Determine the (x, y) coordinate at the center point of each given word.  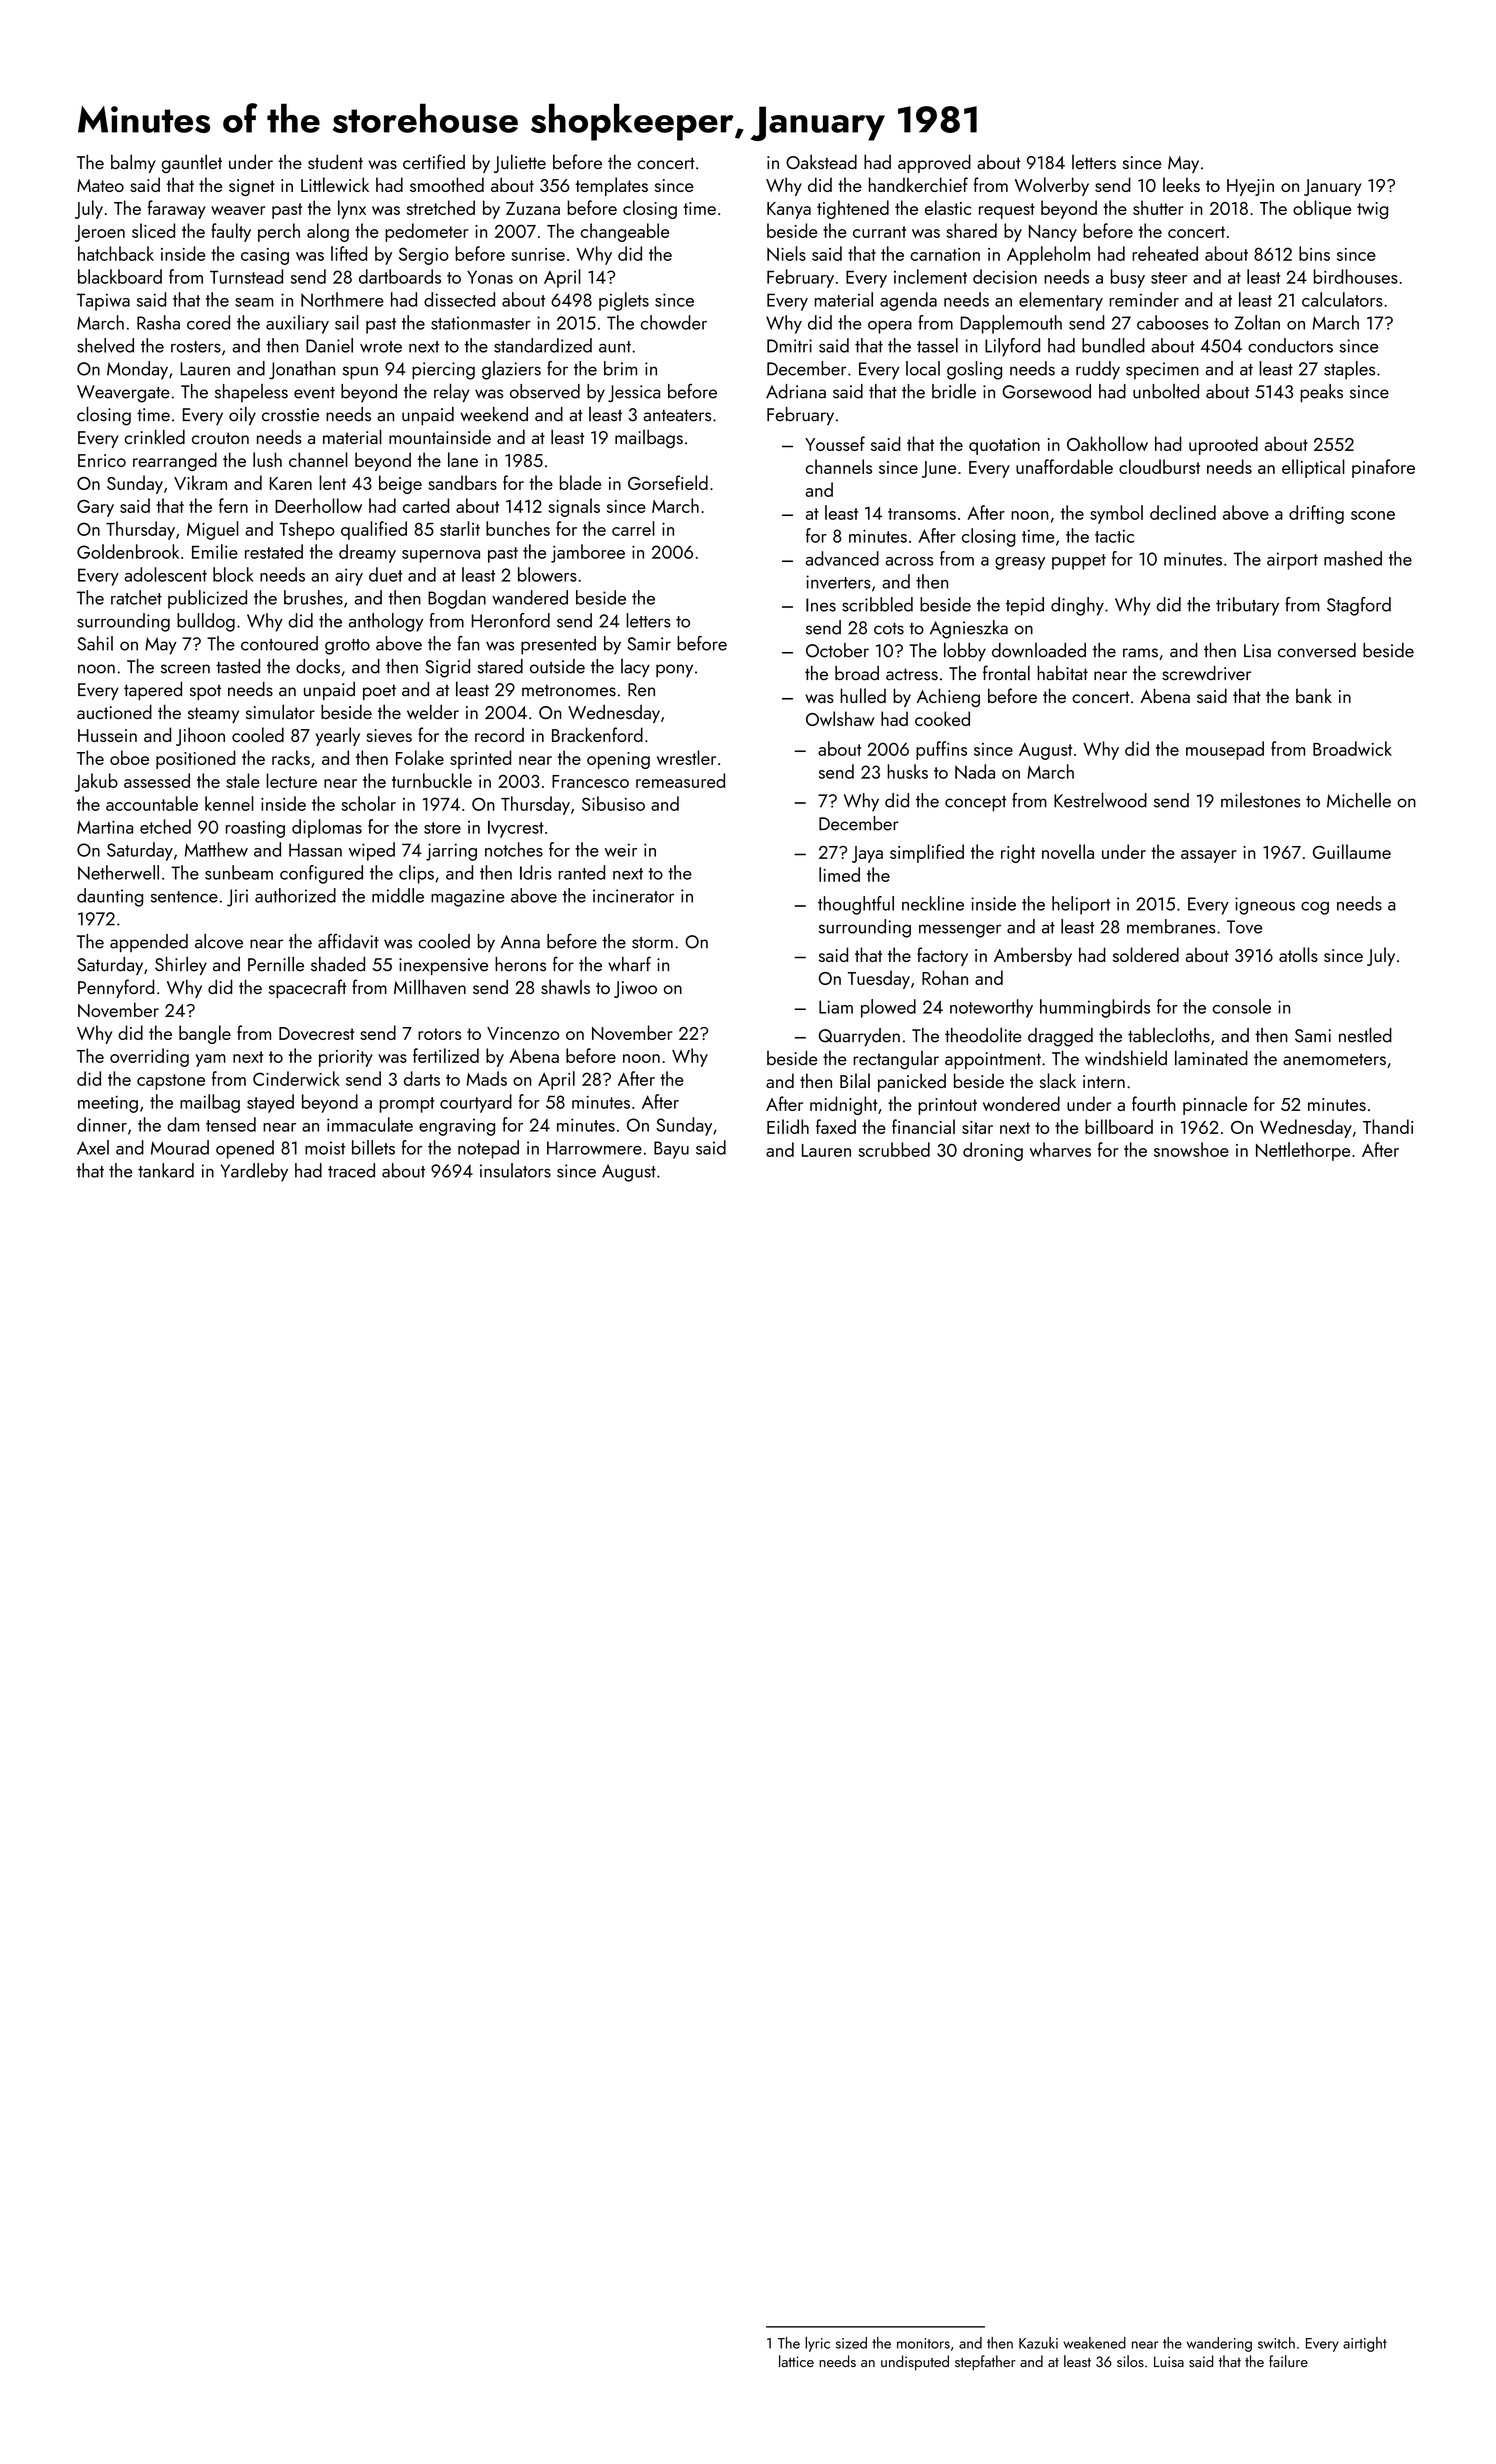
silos (1130, 2361)
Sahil (95, 643)
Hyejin (1250, 187)
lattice (796, 2361)
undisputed (915, 2363)
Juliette (520, 163)
